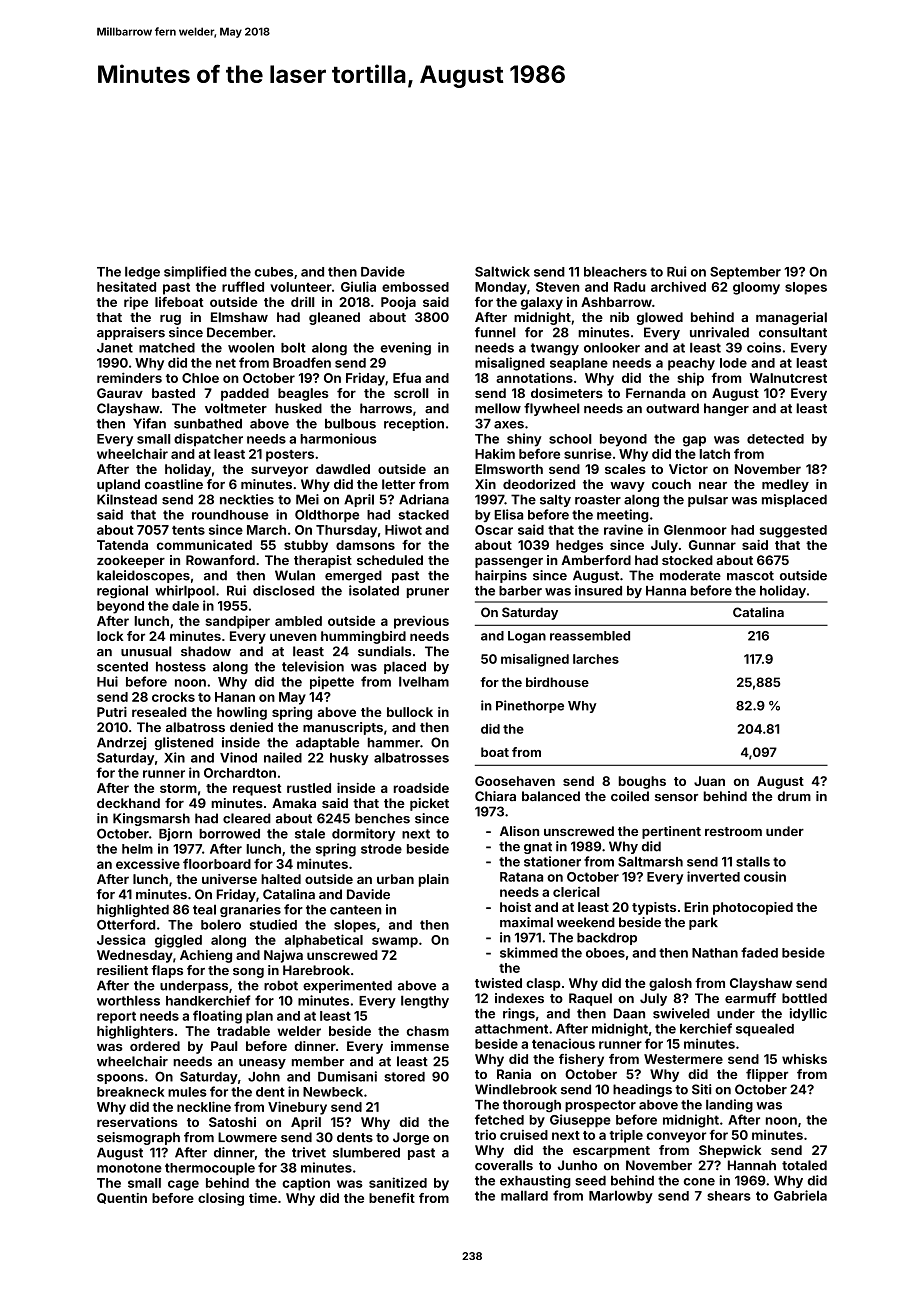 The height and width of the document is (1308, 924). I want to click on shears, so click(729, 1196).
